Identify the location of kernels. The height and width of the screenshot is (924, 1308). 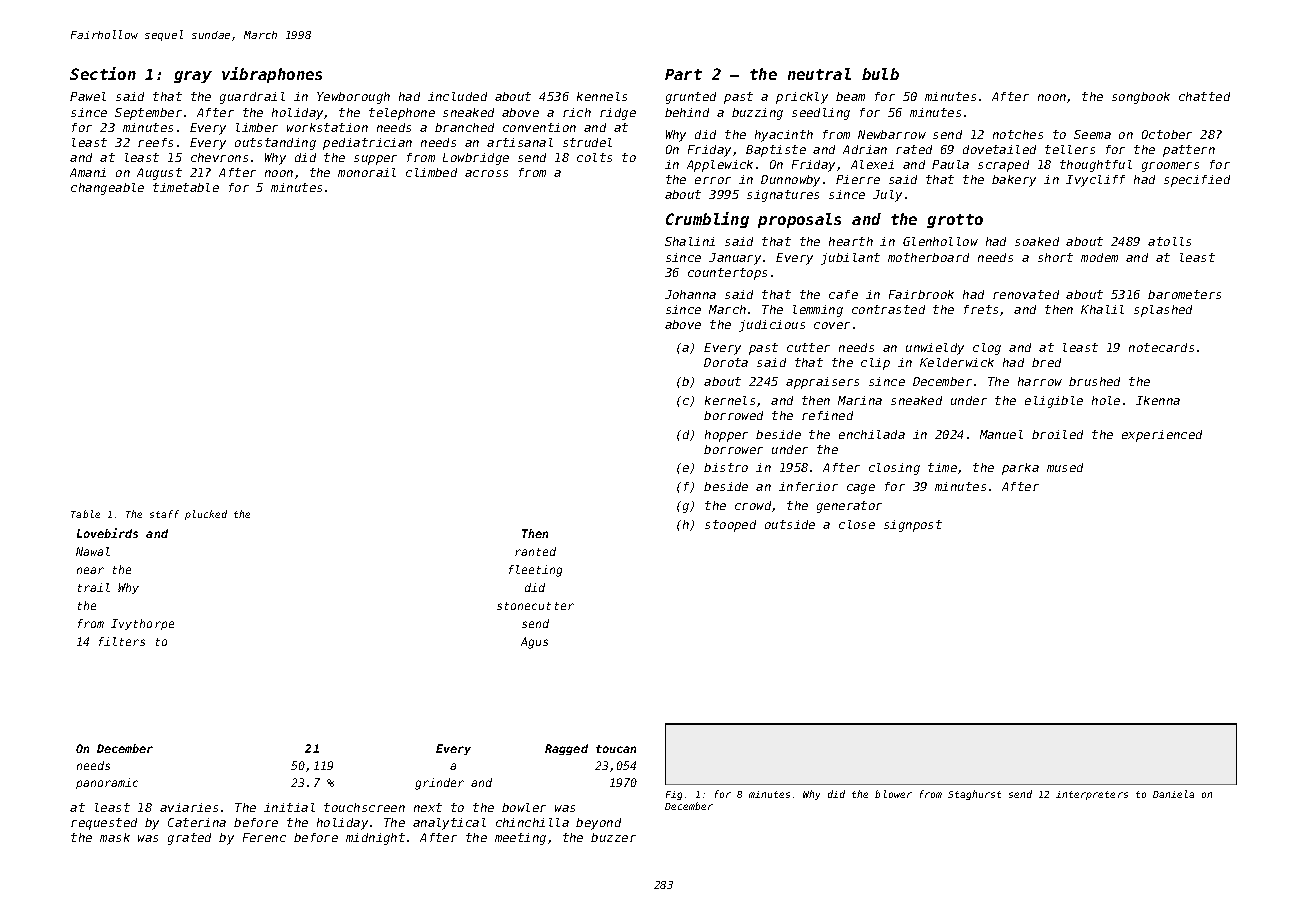
(730, 400).
